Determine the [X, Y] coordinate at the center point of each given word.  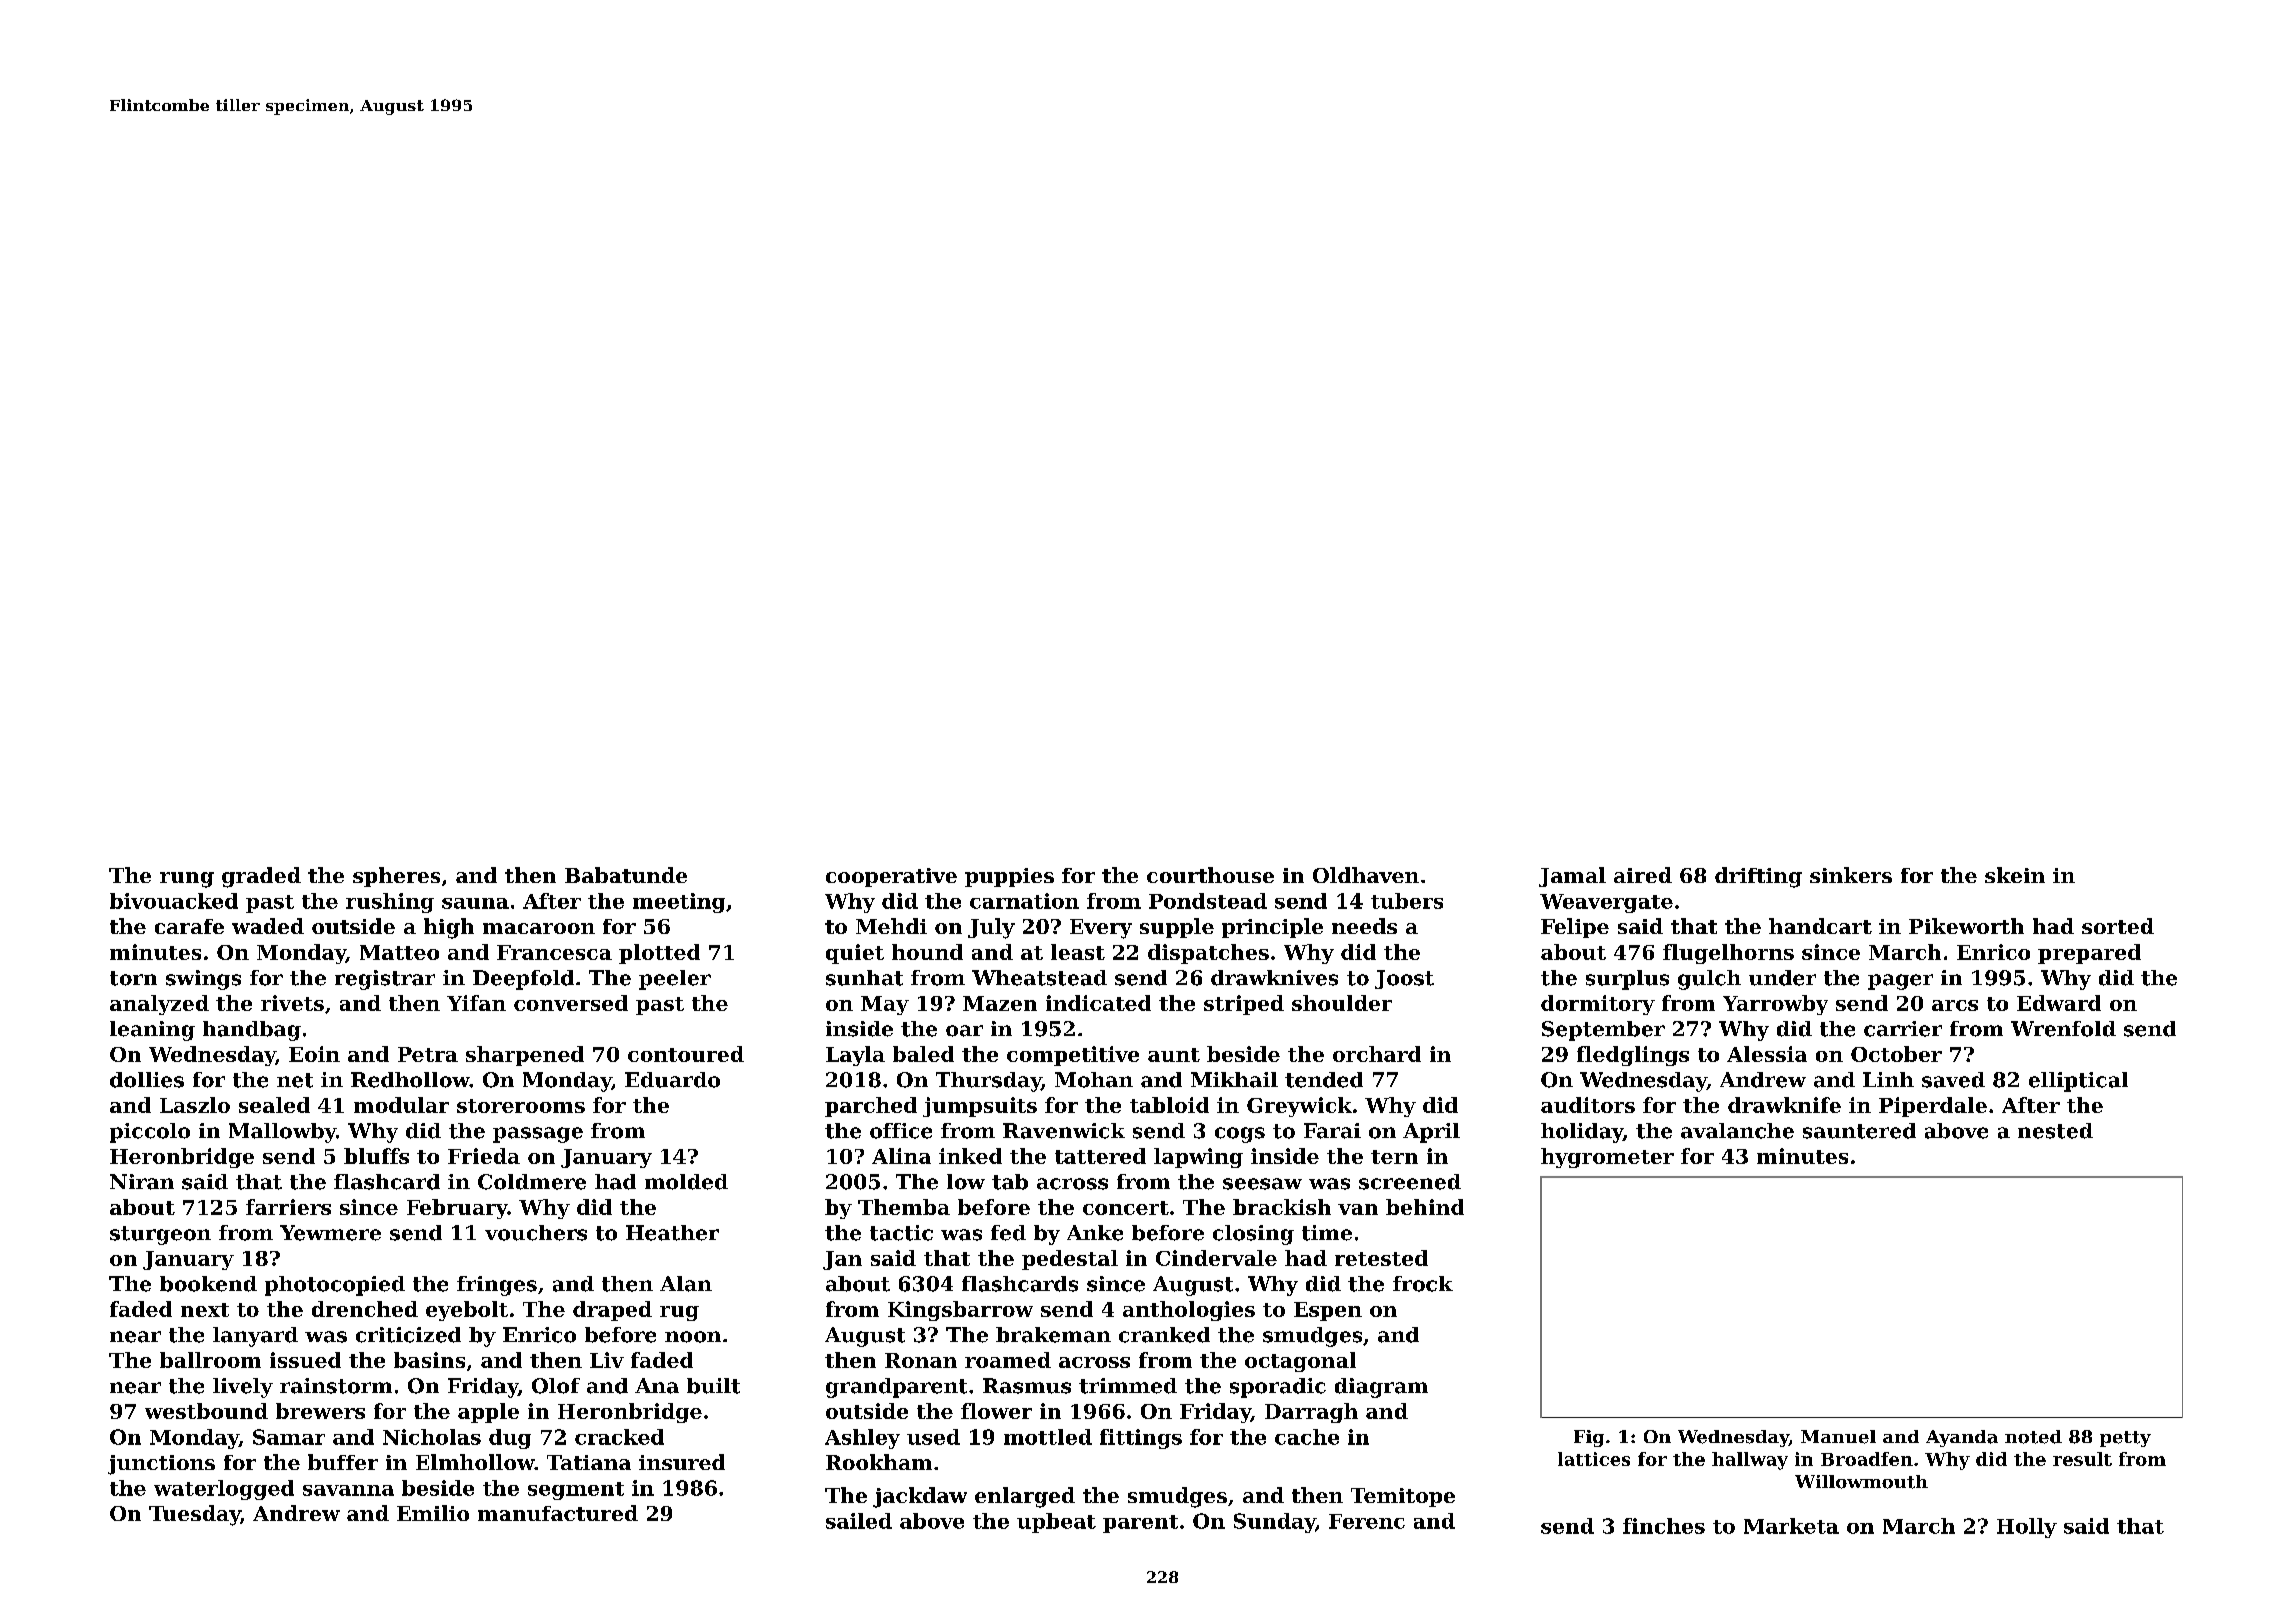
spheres [396, 877]
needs [1364, 926]
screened [1410, 1182]
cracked [619, 1437]
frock [1423, 1284]
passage [538, 1135]
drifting [1758, 877]
